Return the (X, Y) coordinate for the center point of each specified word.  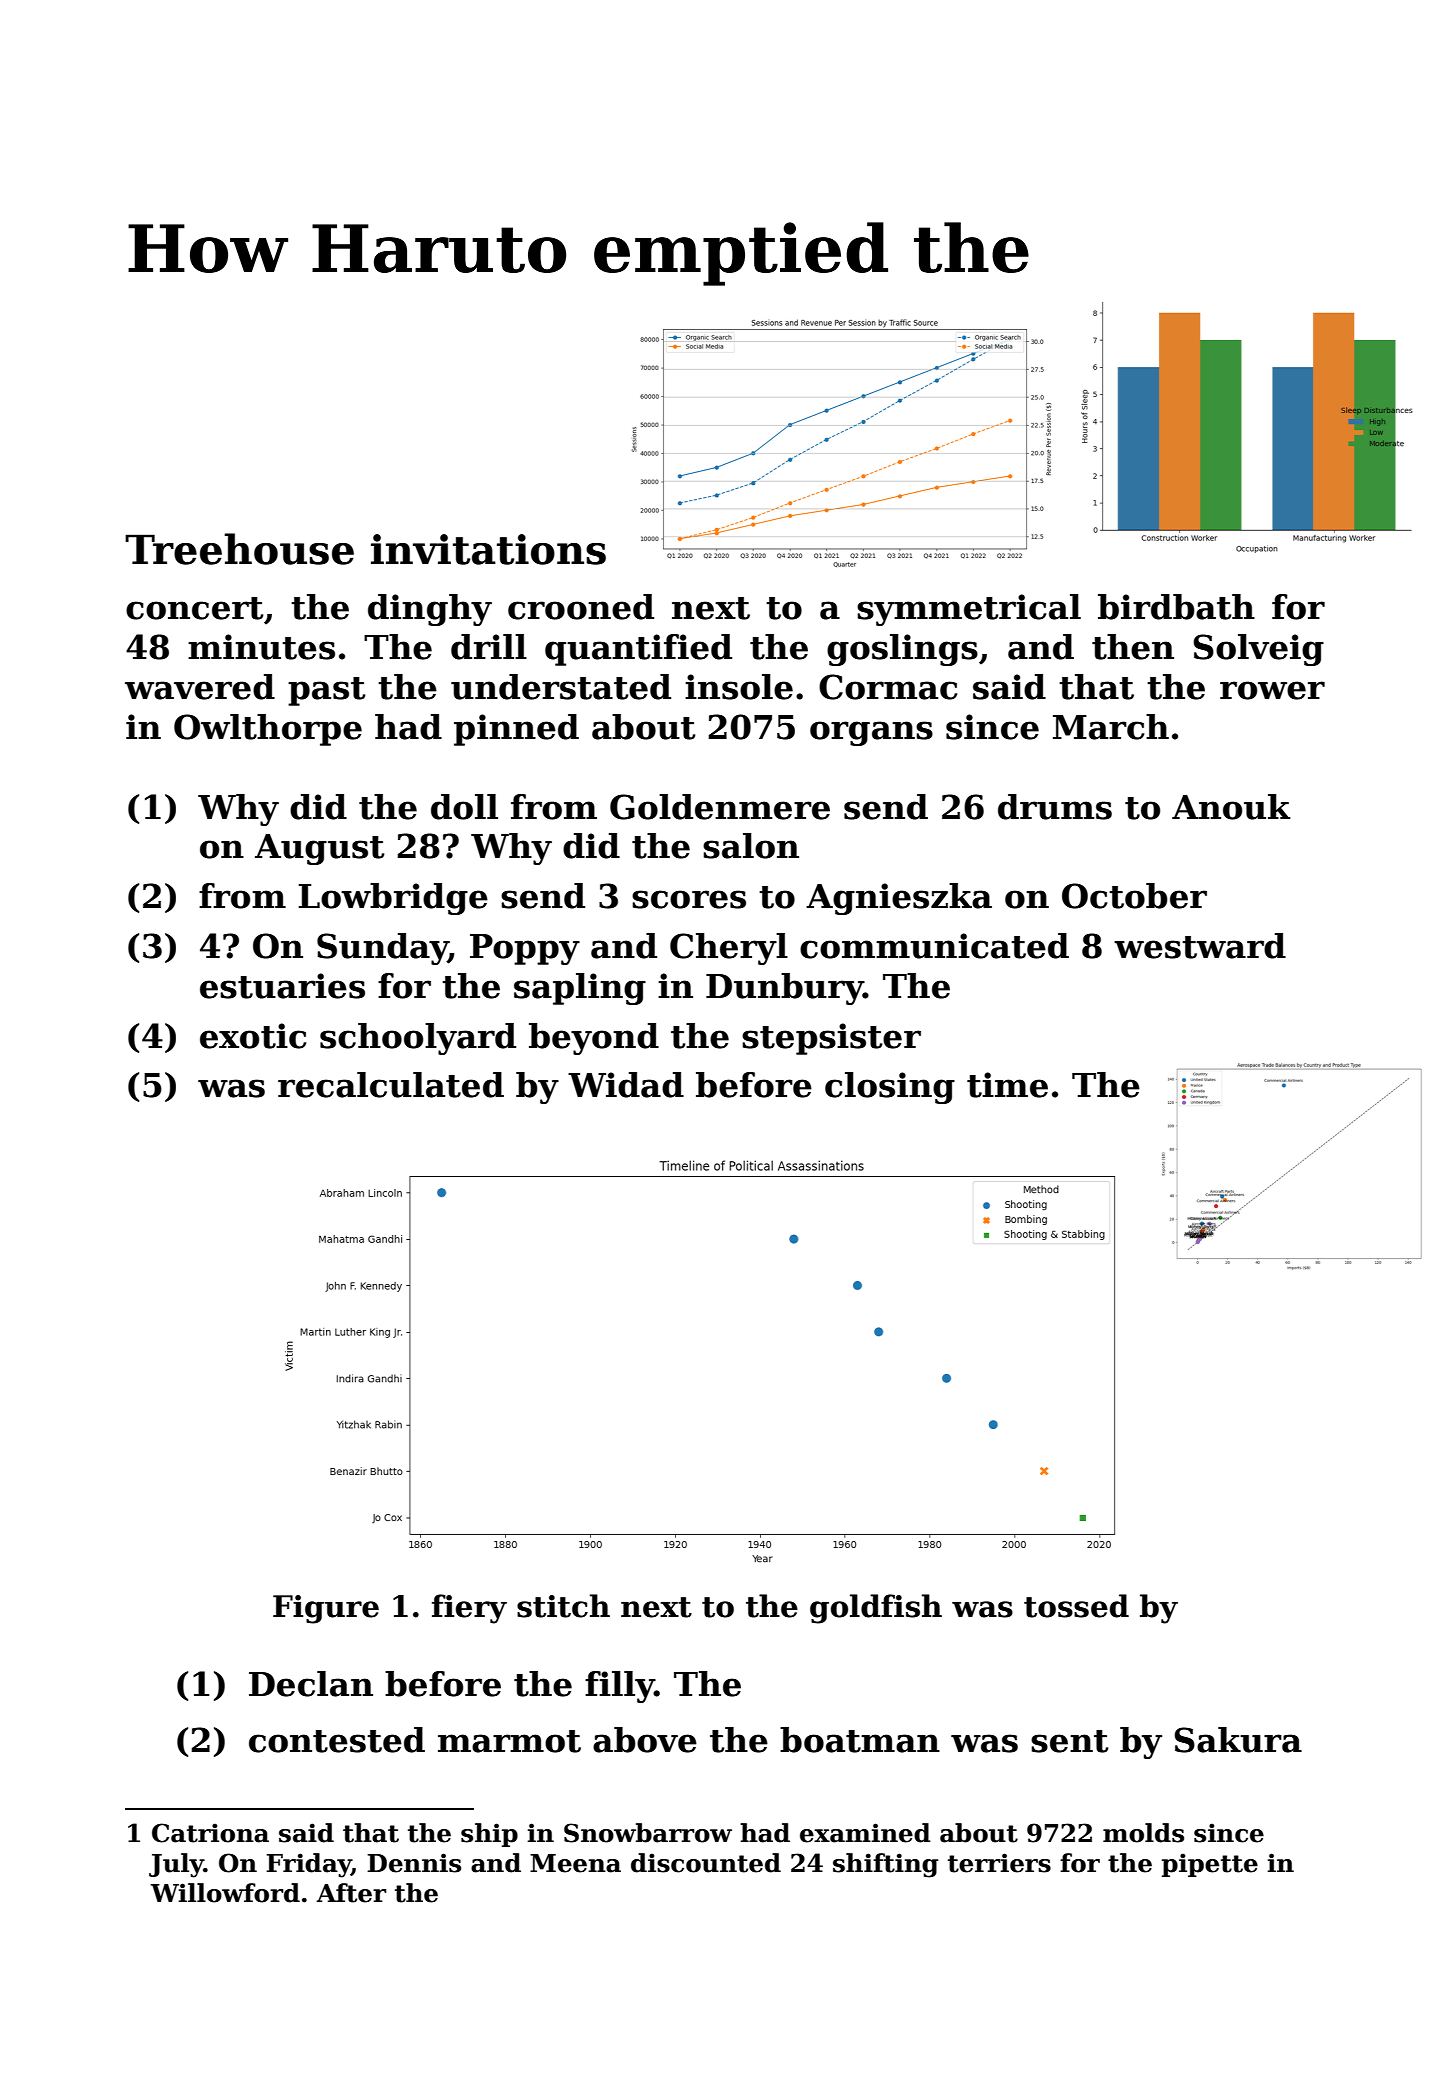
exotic (253, 1036)
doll (464, 807)
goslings (902, 650)
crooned (581, 607)
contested (337, 1740)
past (326, 691)
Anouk (1231, 807)
